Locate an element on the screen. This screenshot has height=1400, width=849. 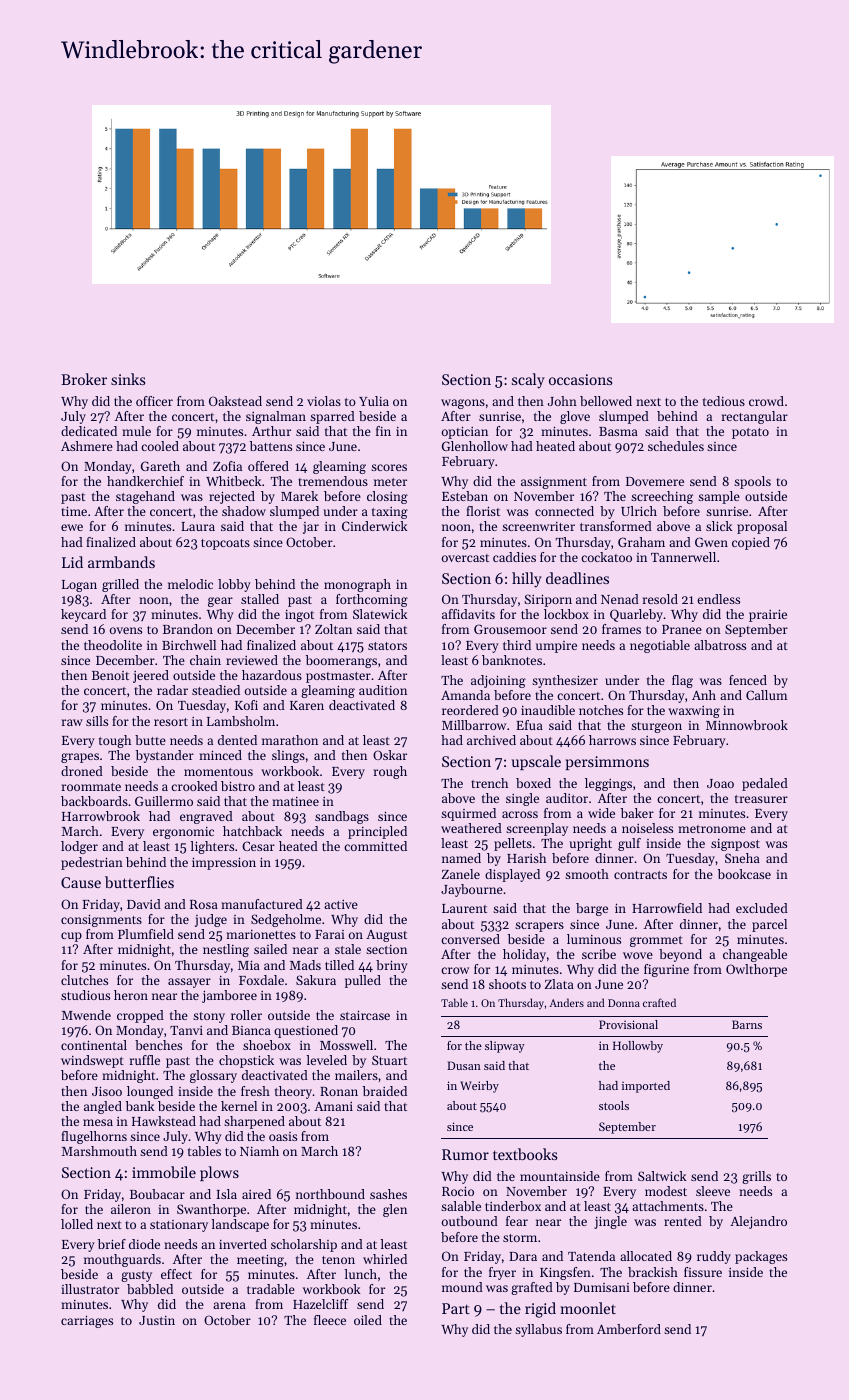
Barns is located at coordinates (747, 1024).
